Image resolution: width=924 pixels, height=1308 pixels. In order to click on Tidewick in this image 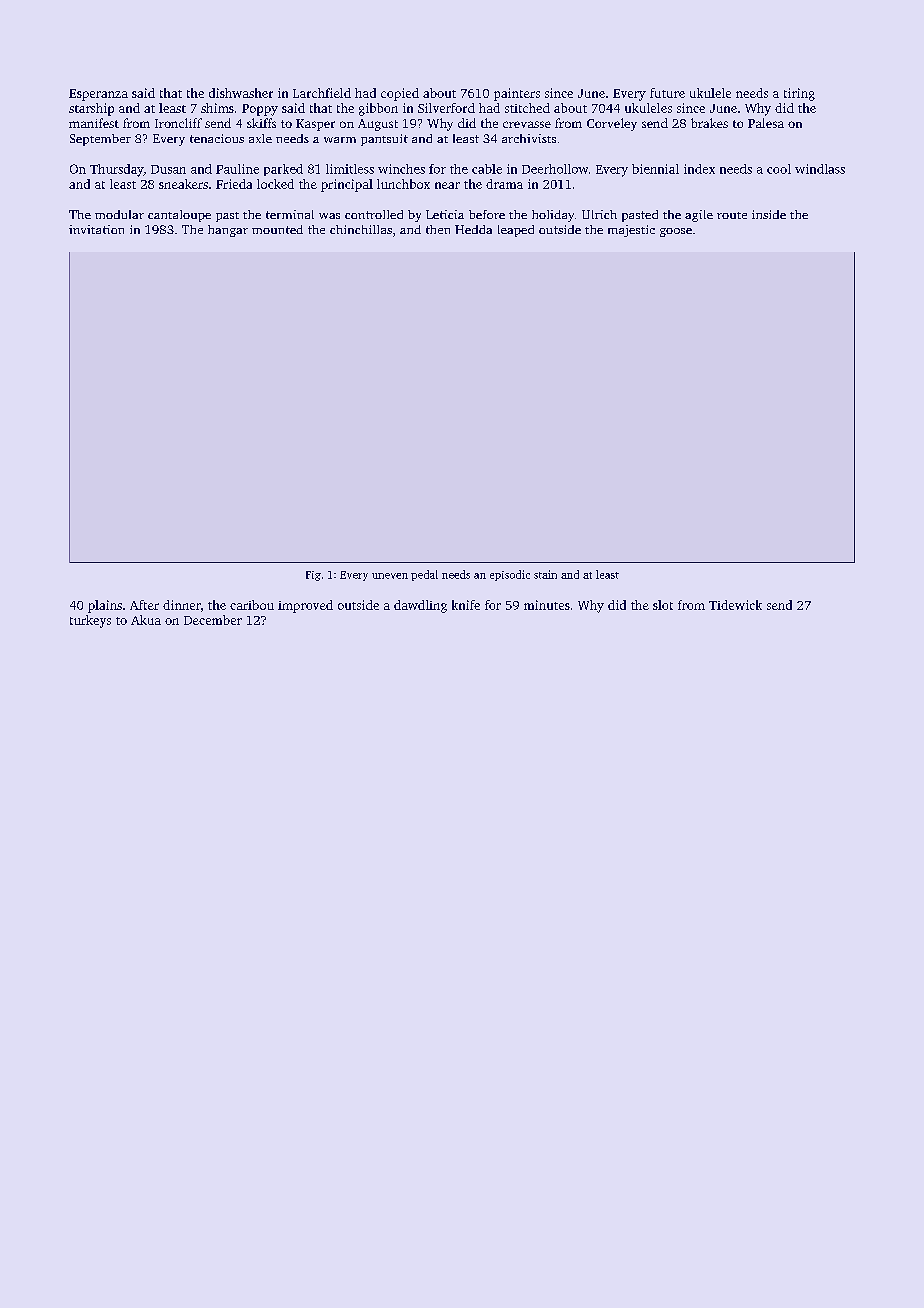, I will do `click(735, 605)`.
